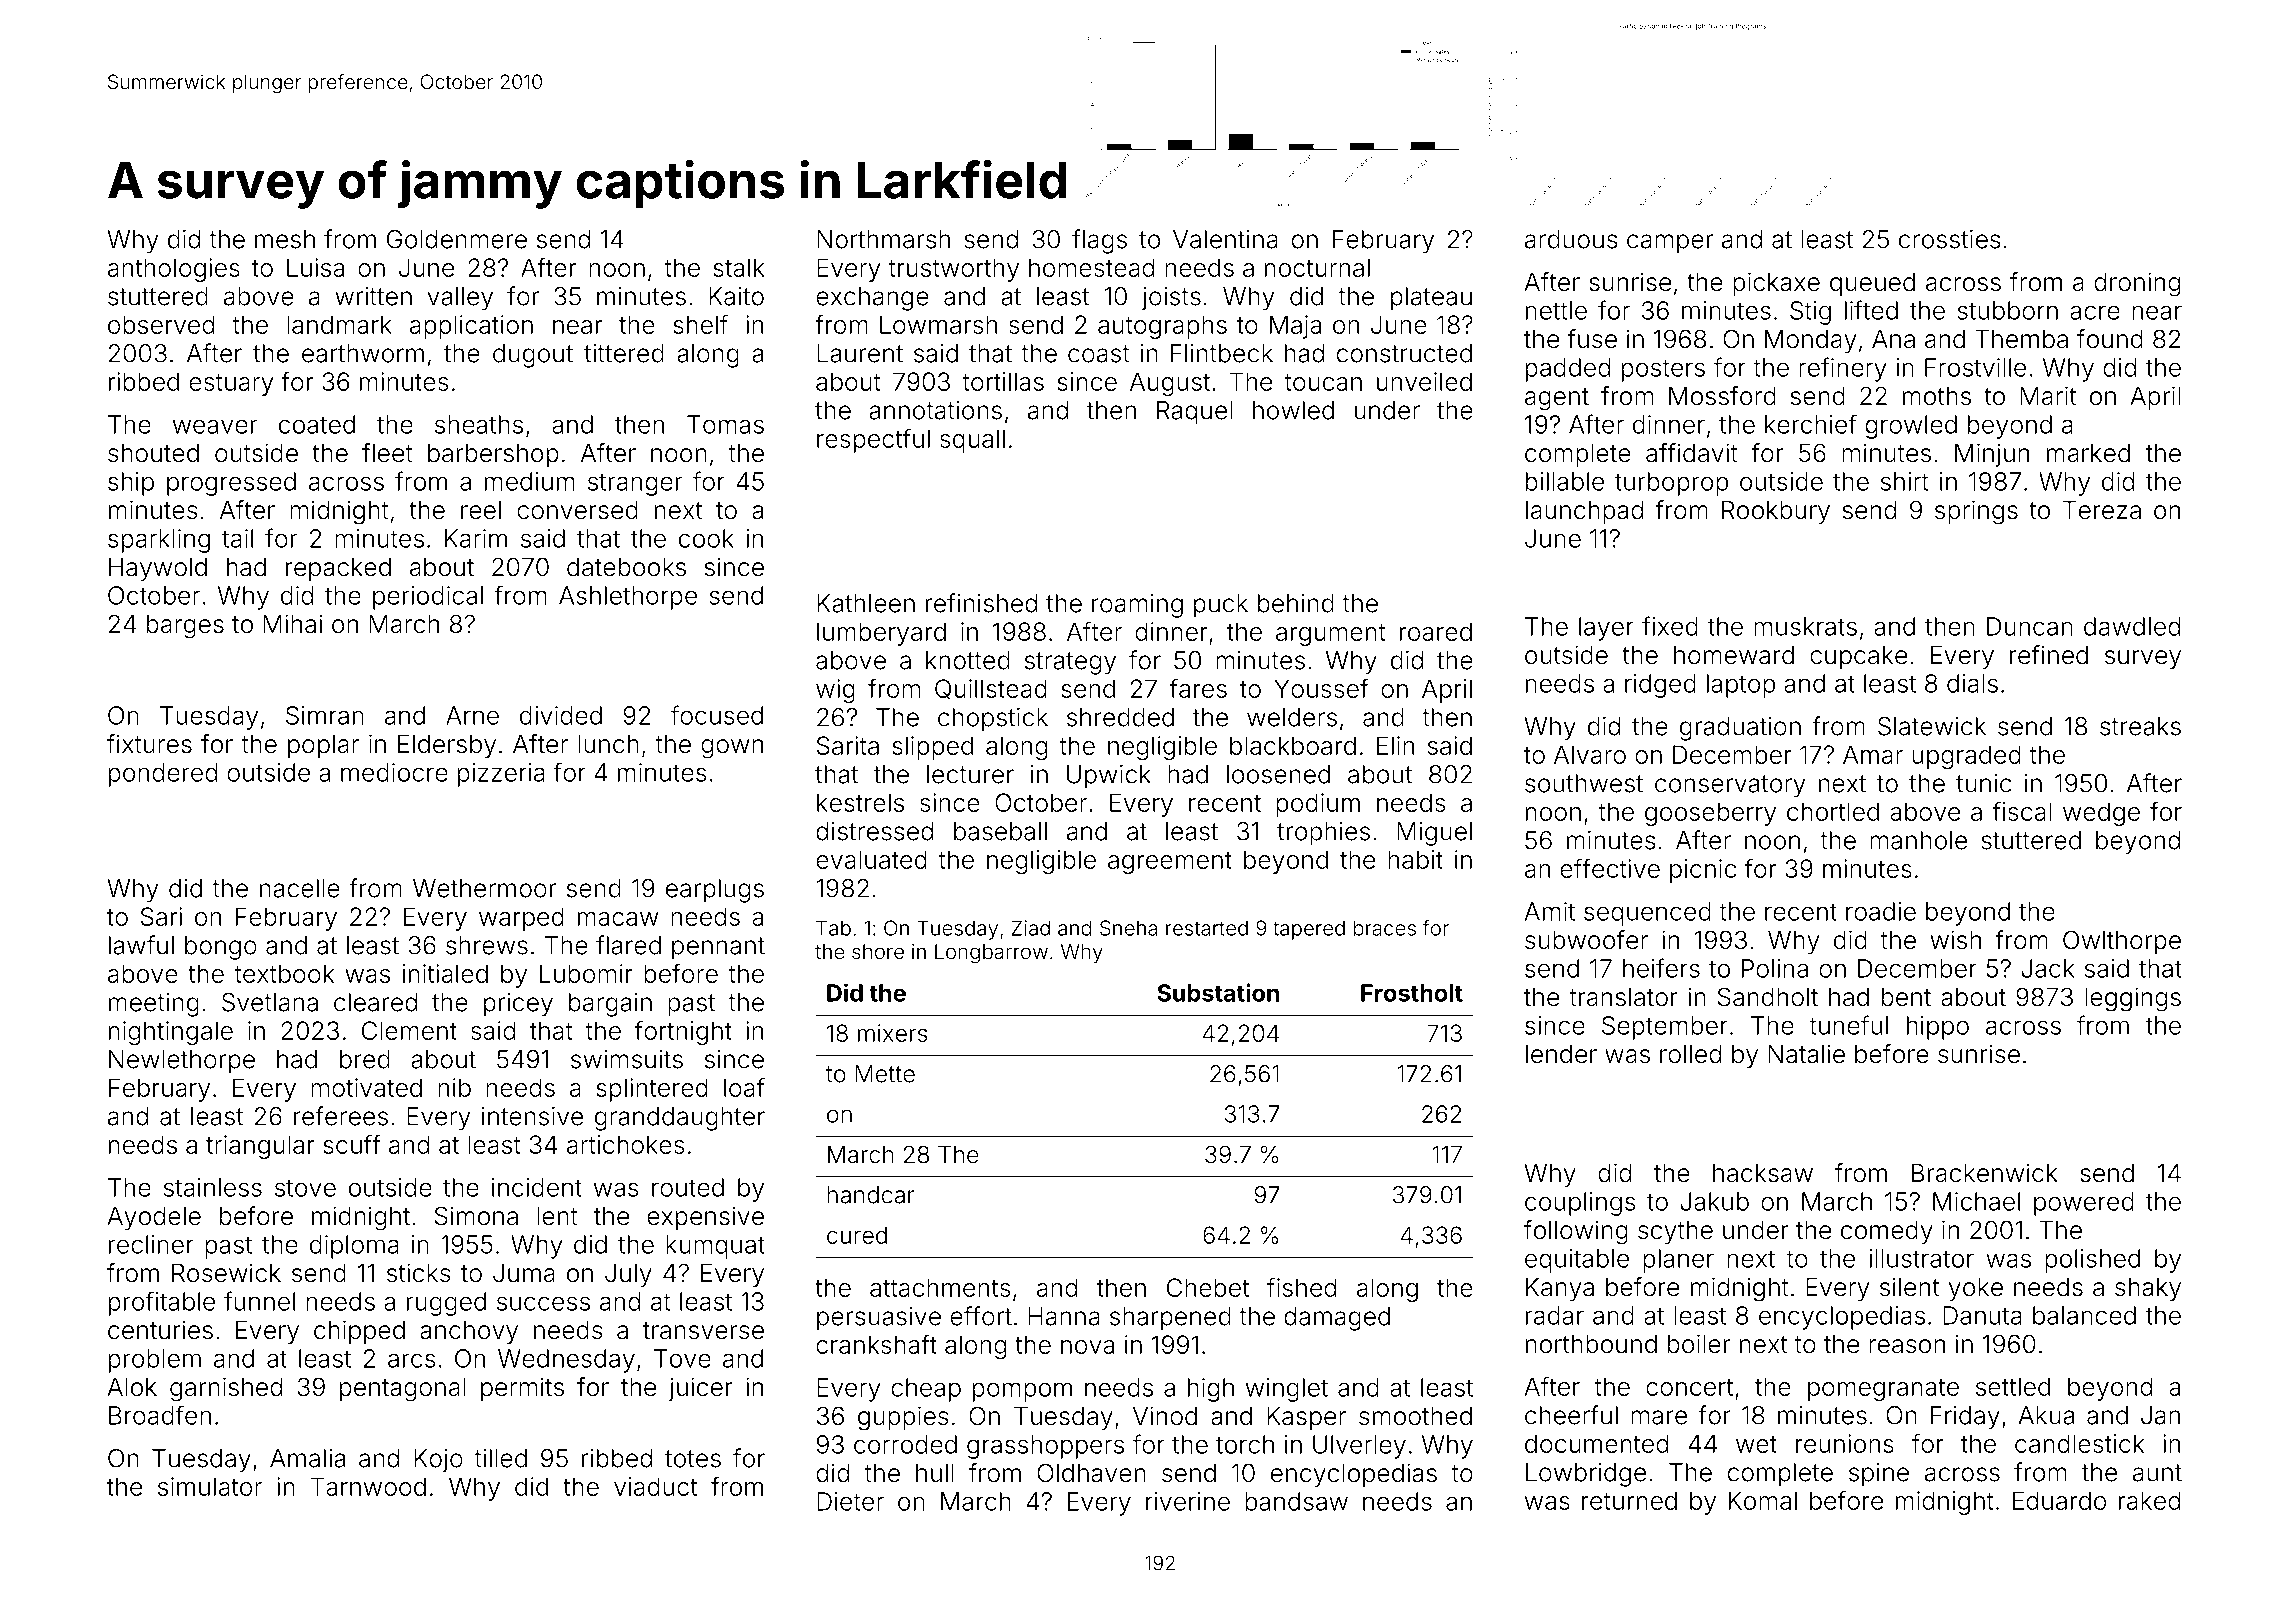 Image resolution: width=2289 pixels, height=1619 pixels. What do you see at coordinates (935, 410) in the screenshot?
I see `annotations` at bounding box center [935, 410].
